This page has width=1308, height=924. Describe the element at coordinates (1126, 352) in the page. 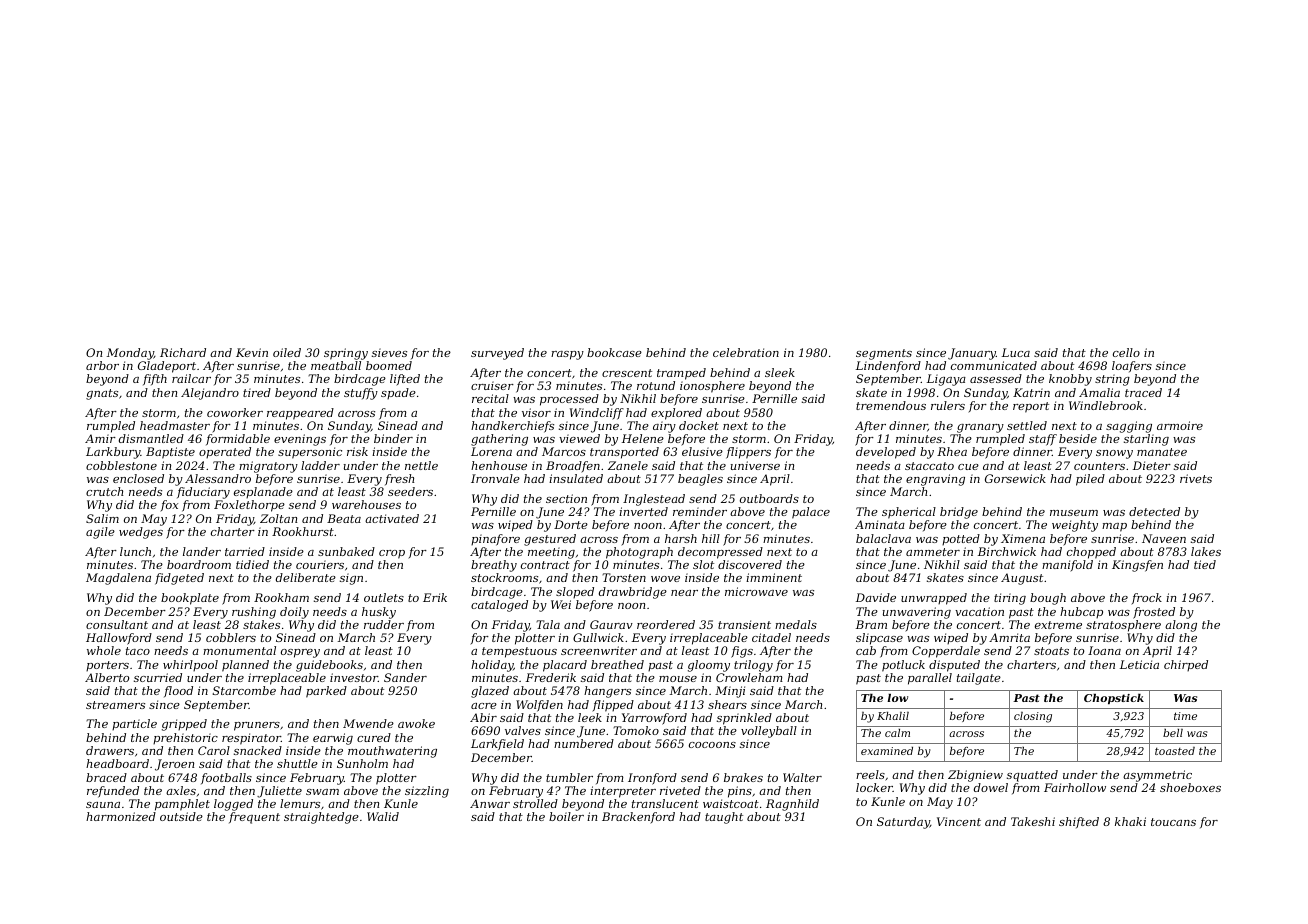

I see `cello` at that location.
